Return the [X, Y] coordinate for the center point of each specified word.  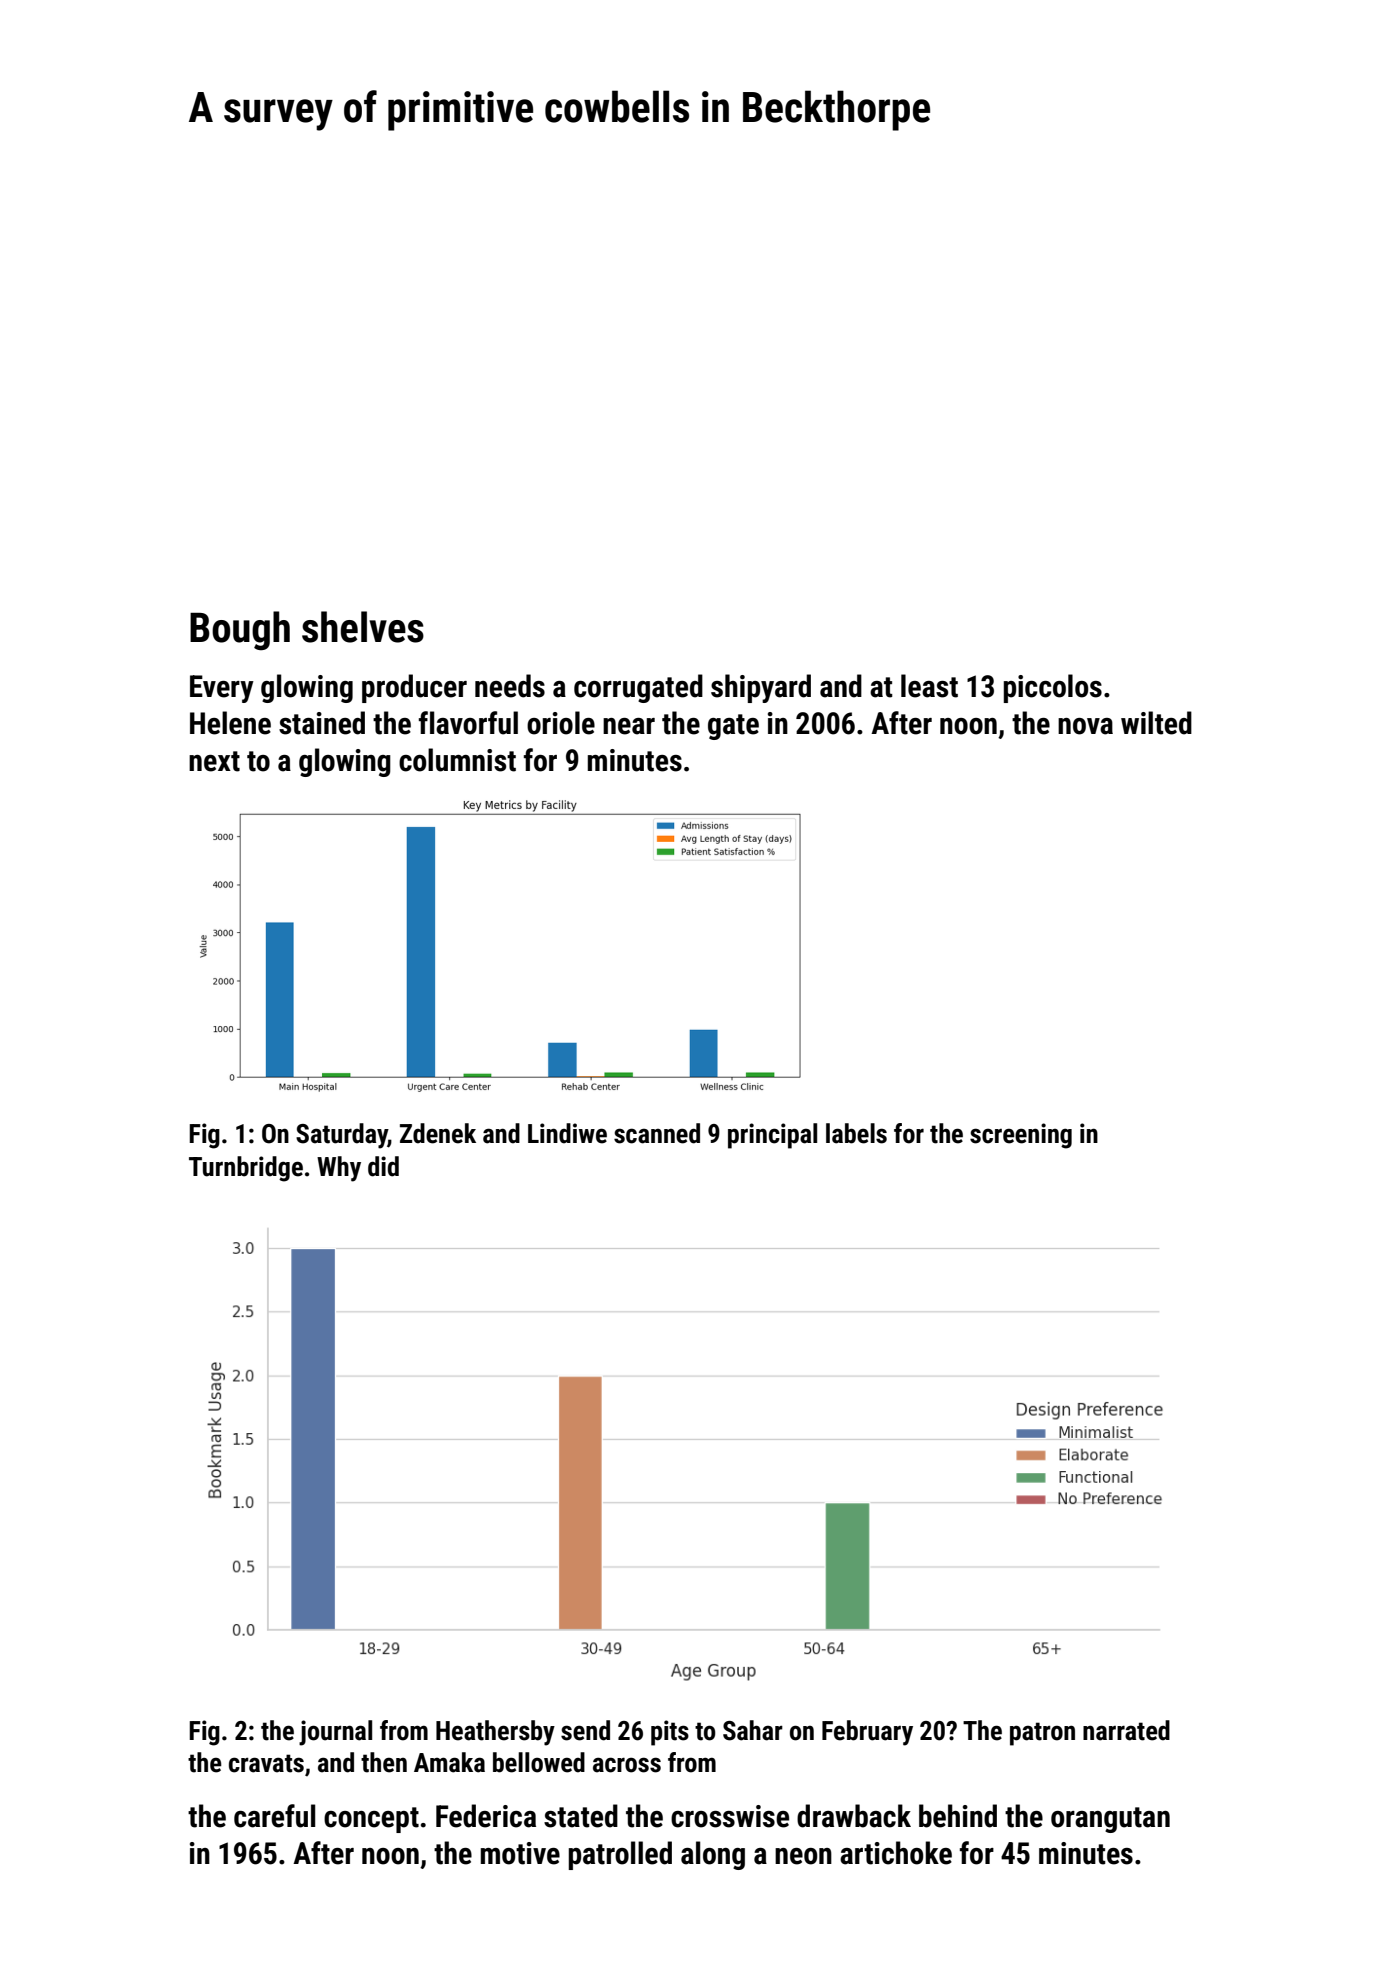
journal [335, 1733]
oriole [561, 723]
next [214, 761]
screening [1021, 1136]
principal [772, 1136]
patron [1042, 1734]
